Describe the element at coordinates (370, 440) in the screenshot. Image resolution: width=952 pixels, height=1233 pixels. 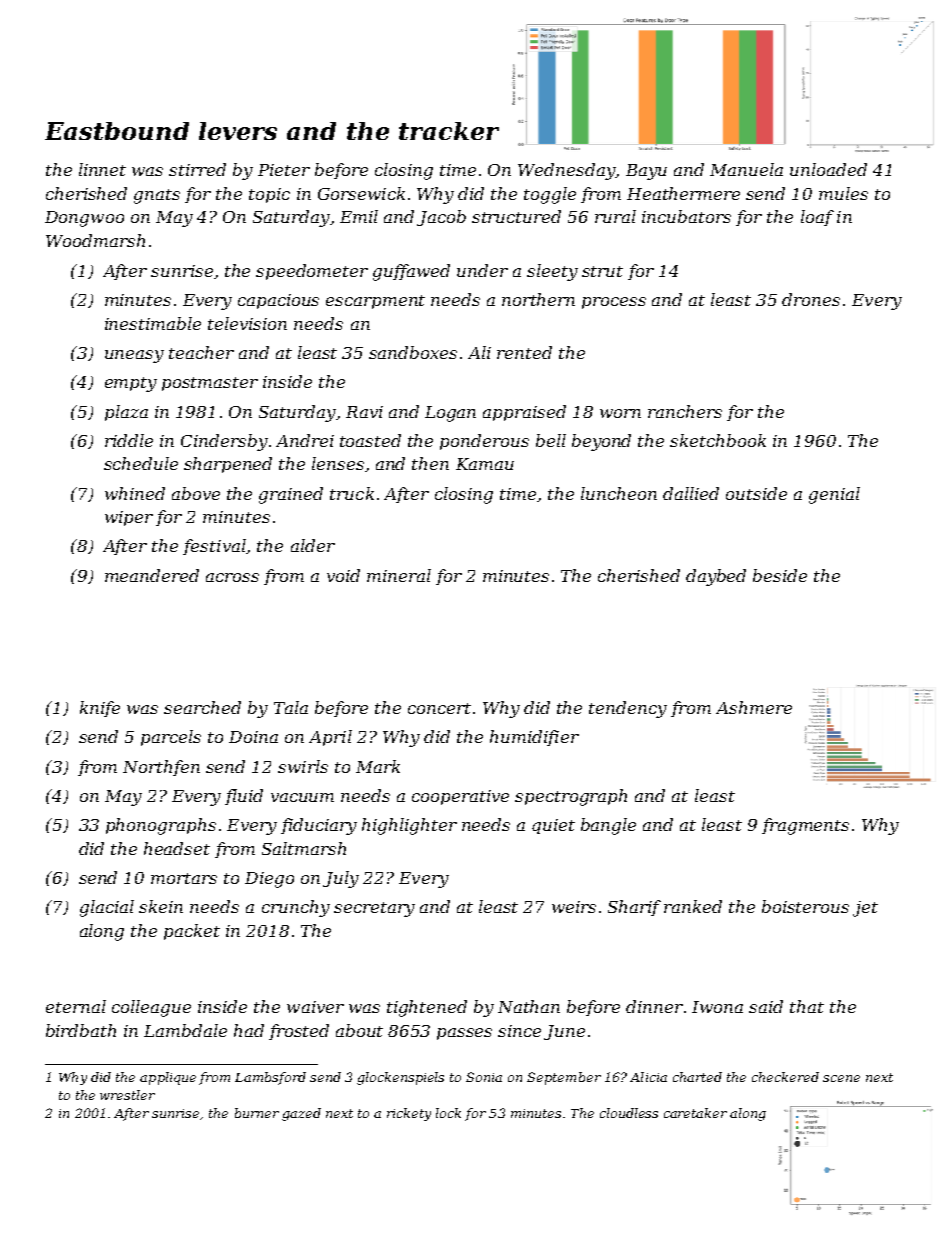
I see `toasted` at that location.
